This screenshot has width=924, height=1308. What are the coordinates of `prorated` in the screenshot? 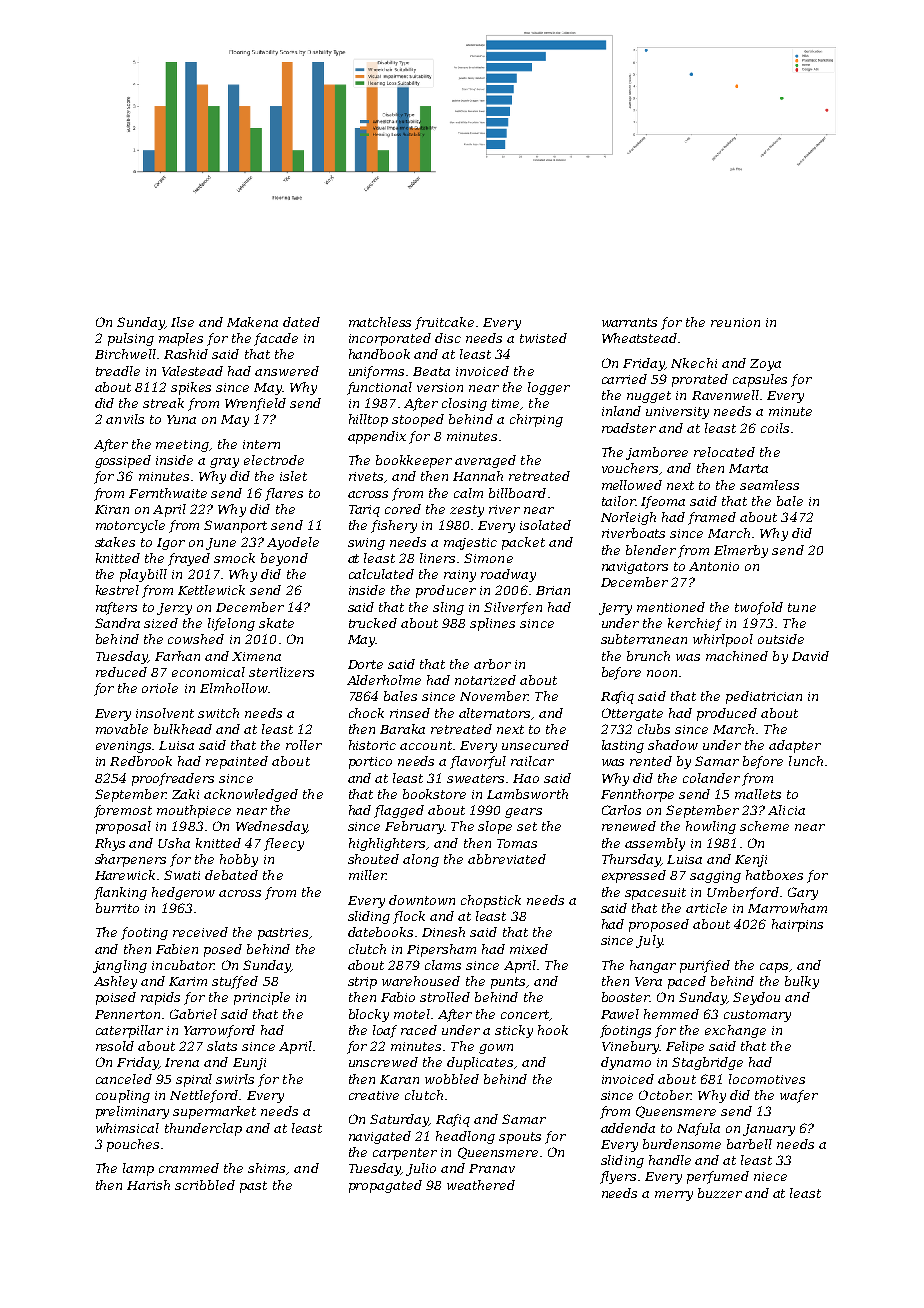 It's located at (700, 380).
